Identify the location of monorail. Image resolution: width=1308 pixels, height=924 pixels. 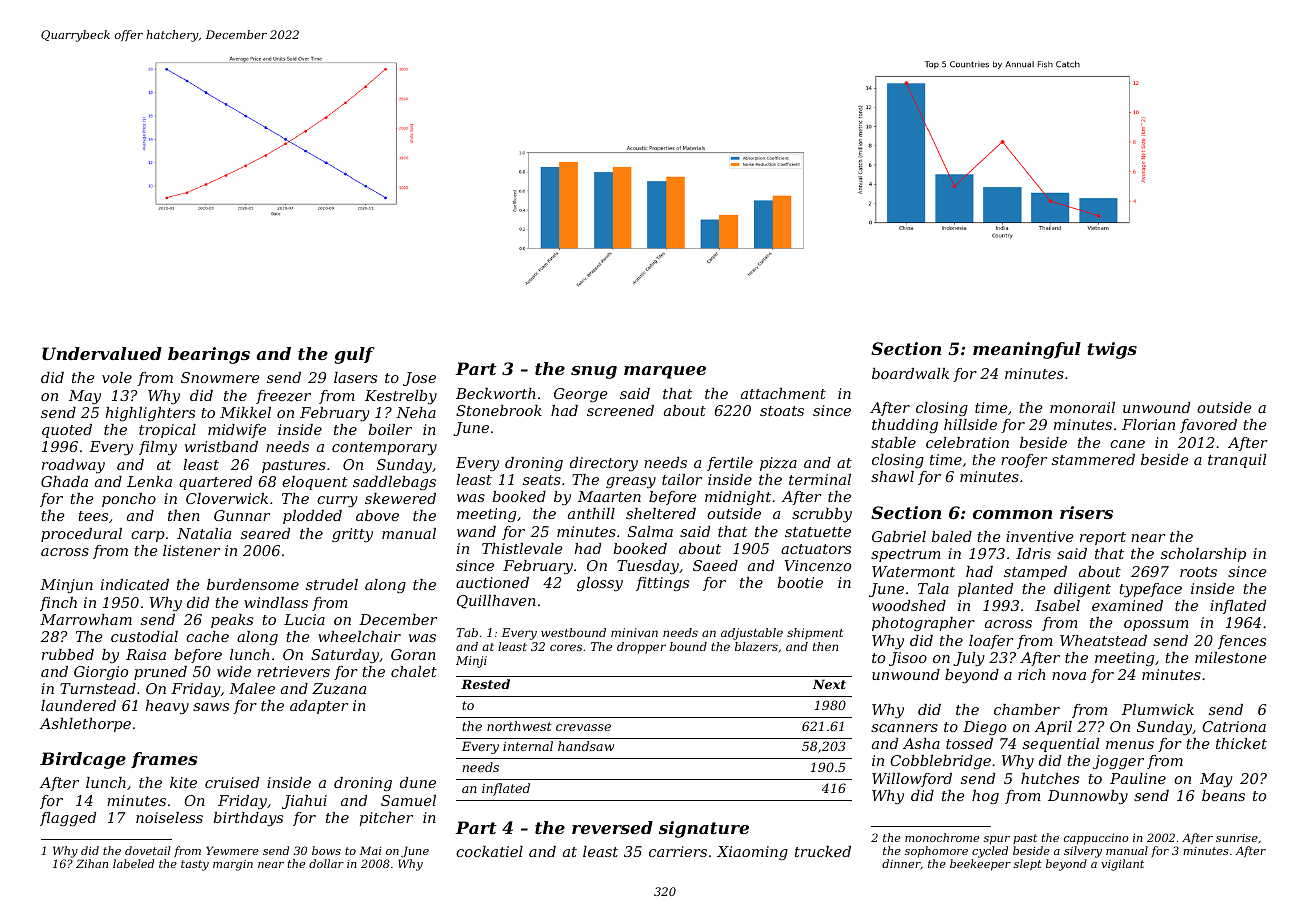
(1082, 407).
